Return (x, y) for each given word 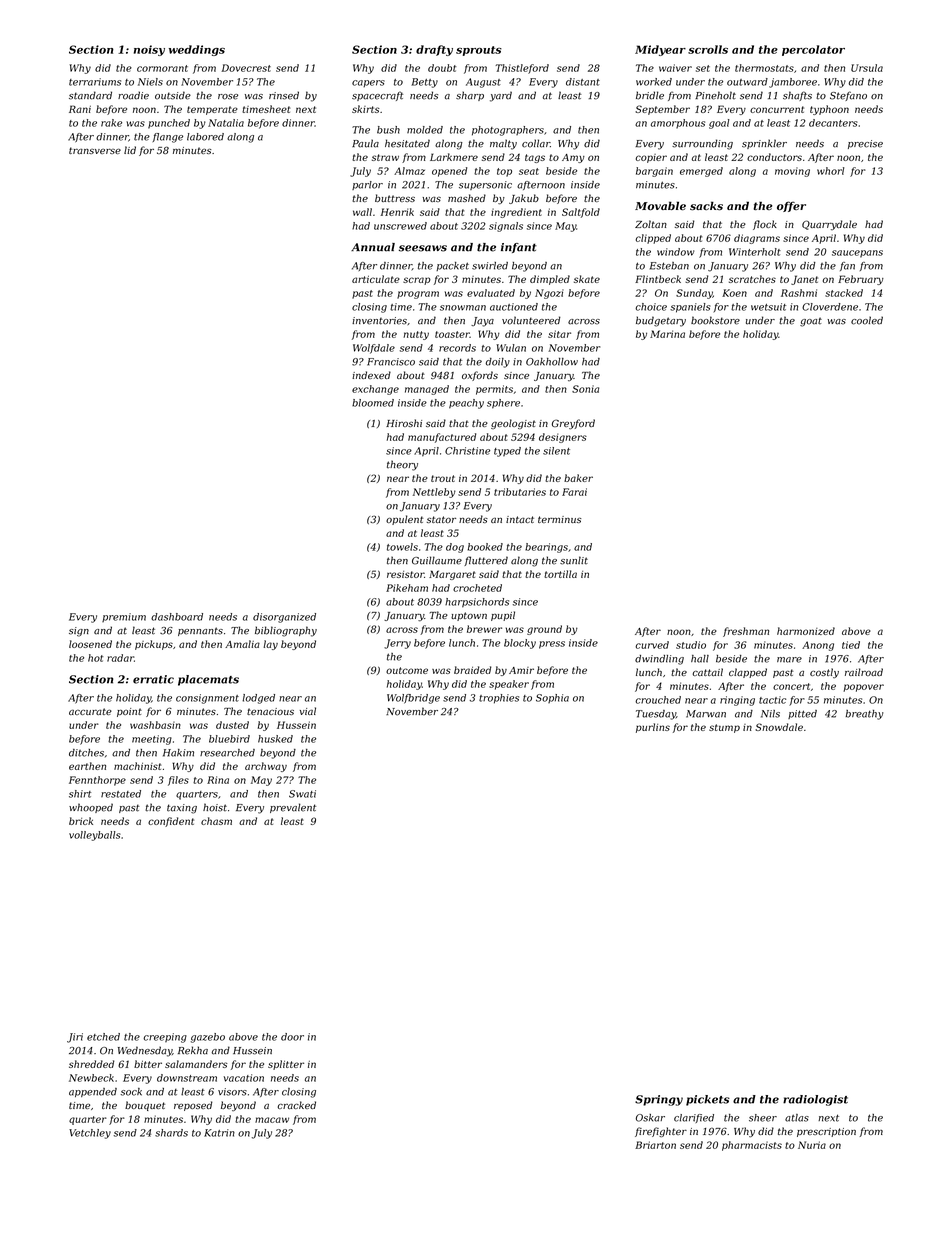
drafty (434, 50)
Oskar (650, 1118)
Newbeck (91, 1078)
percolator (813, 50)
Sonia (585, 389)
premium (124, 617)
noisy (149, 50)
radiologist (815, 1100)
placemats (208, 680)
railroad (864, 672)
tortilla (560, 574)
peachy (466, 404)
